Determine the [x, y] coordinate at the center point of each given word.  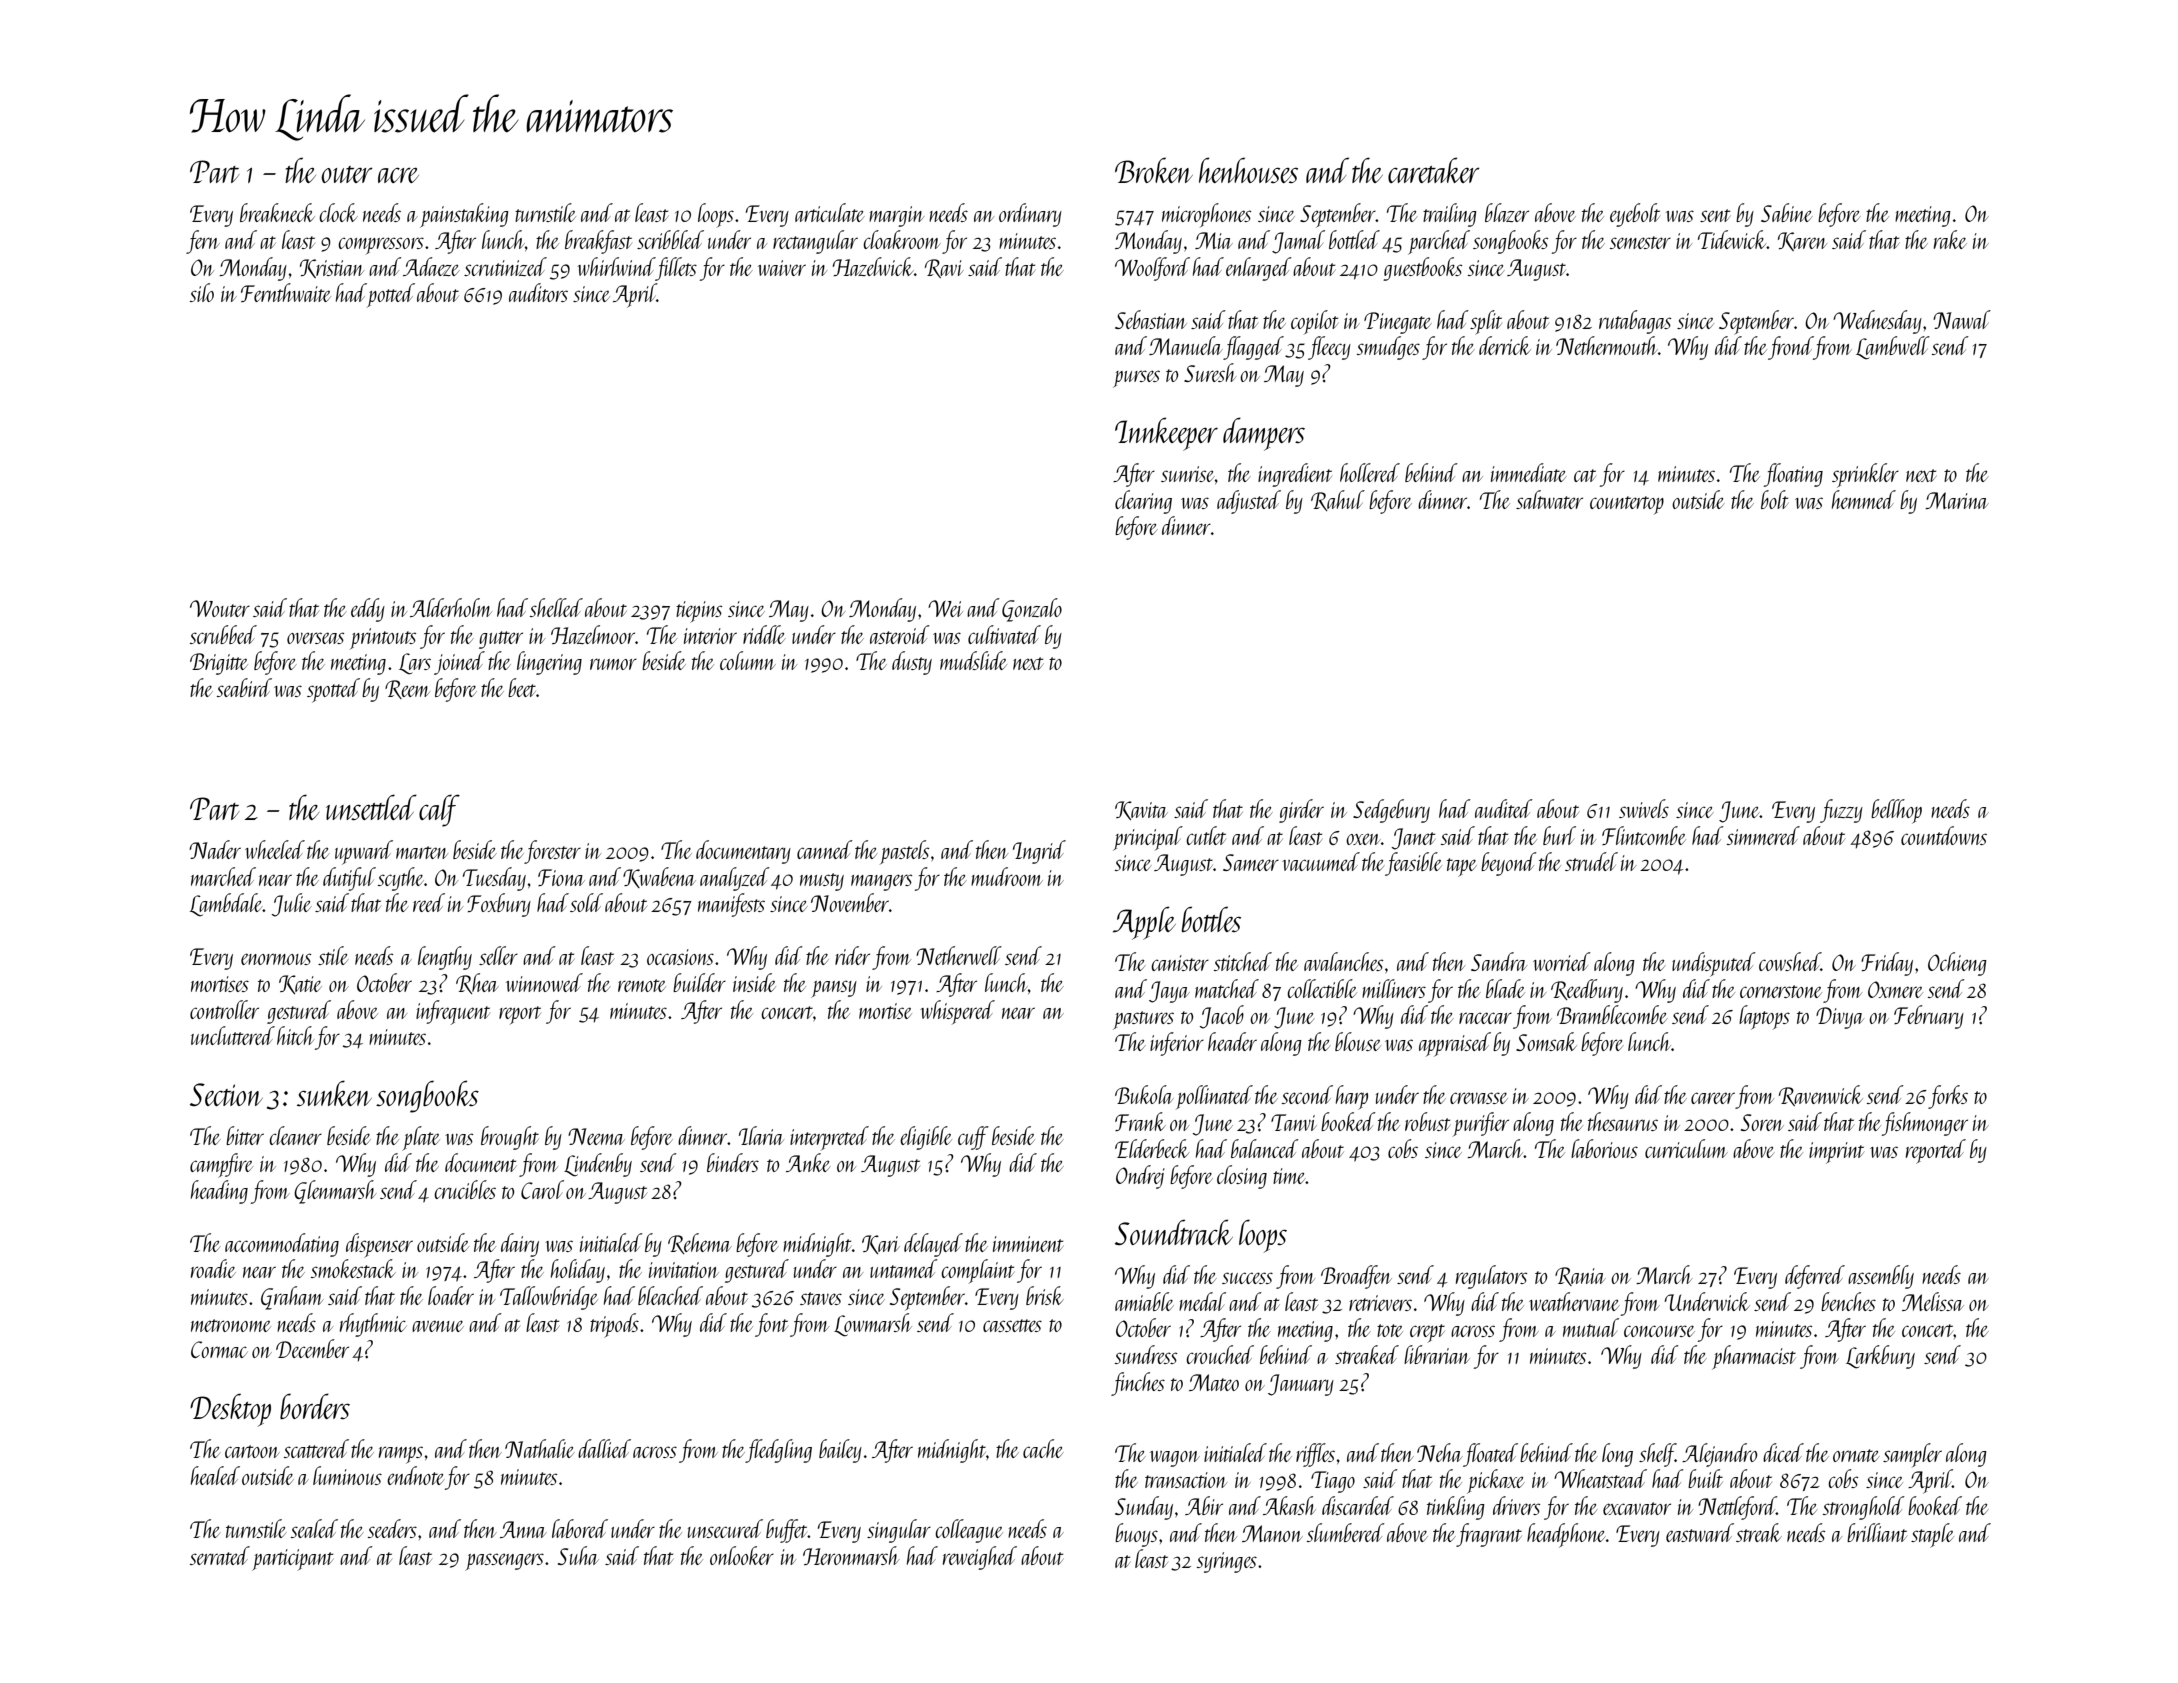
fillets [676, 269]
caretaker [1434, 170]
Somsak [1546, 1041]
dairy [520, 1245]
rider [852, 955]
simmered [1763, 835]
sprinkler [1865, 475]
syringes [1227, 1562]
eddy [368, 610]
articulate [830, 212]
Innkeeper [1166, 434]
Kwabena [659, 877]
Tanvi [1294, 1122]
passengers [504, 1562]
